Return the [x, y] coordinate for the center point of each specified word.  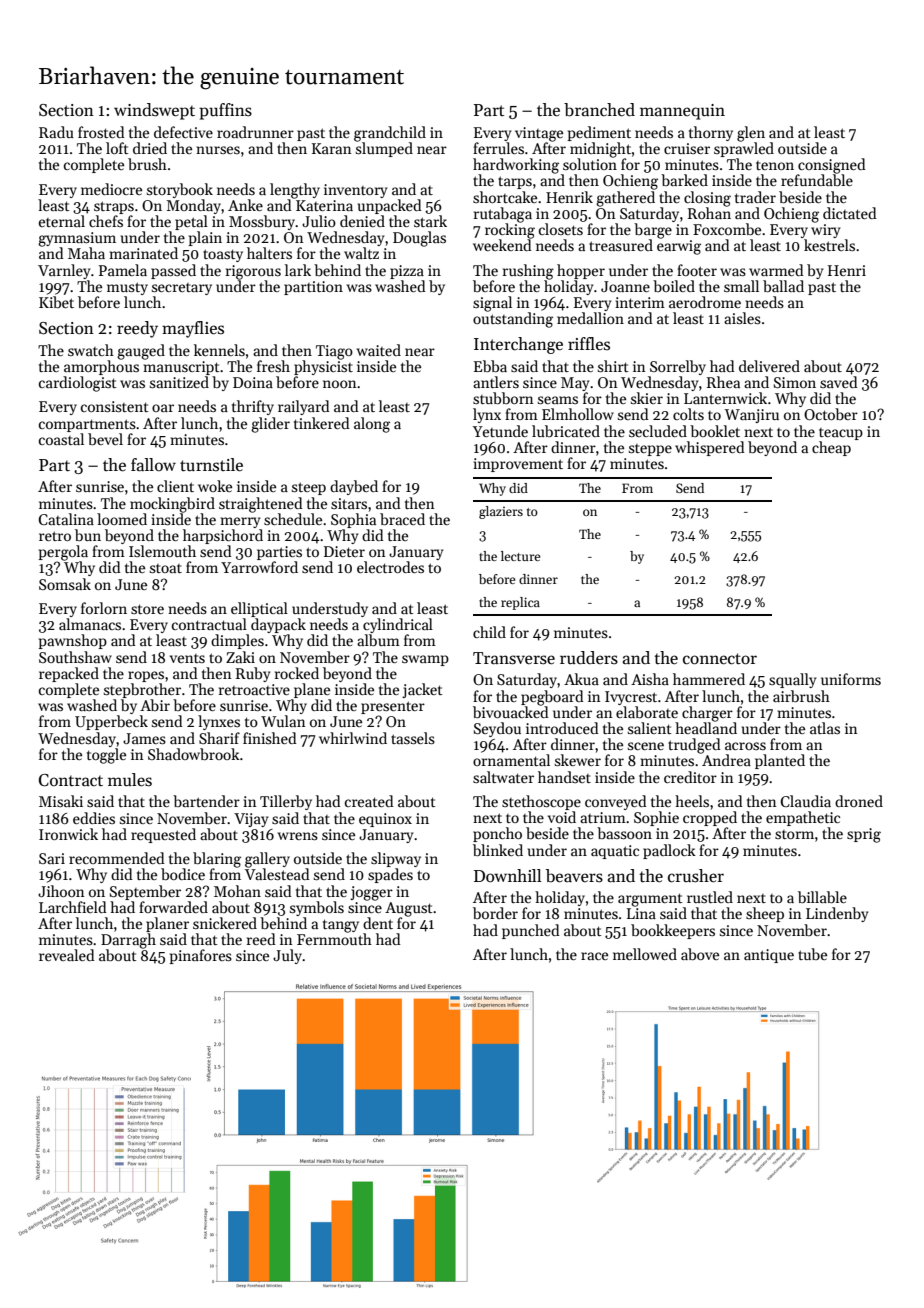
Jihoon [61, 891]
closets [561, 229]
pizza [407, 272]
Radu [56, 132]
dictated [850, 213]
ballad [783, 286]
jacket [422, 690]
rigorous [253, 272]
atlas [825, 728]
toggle [106, 756]
